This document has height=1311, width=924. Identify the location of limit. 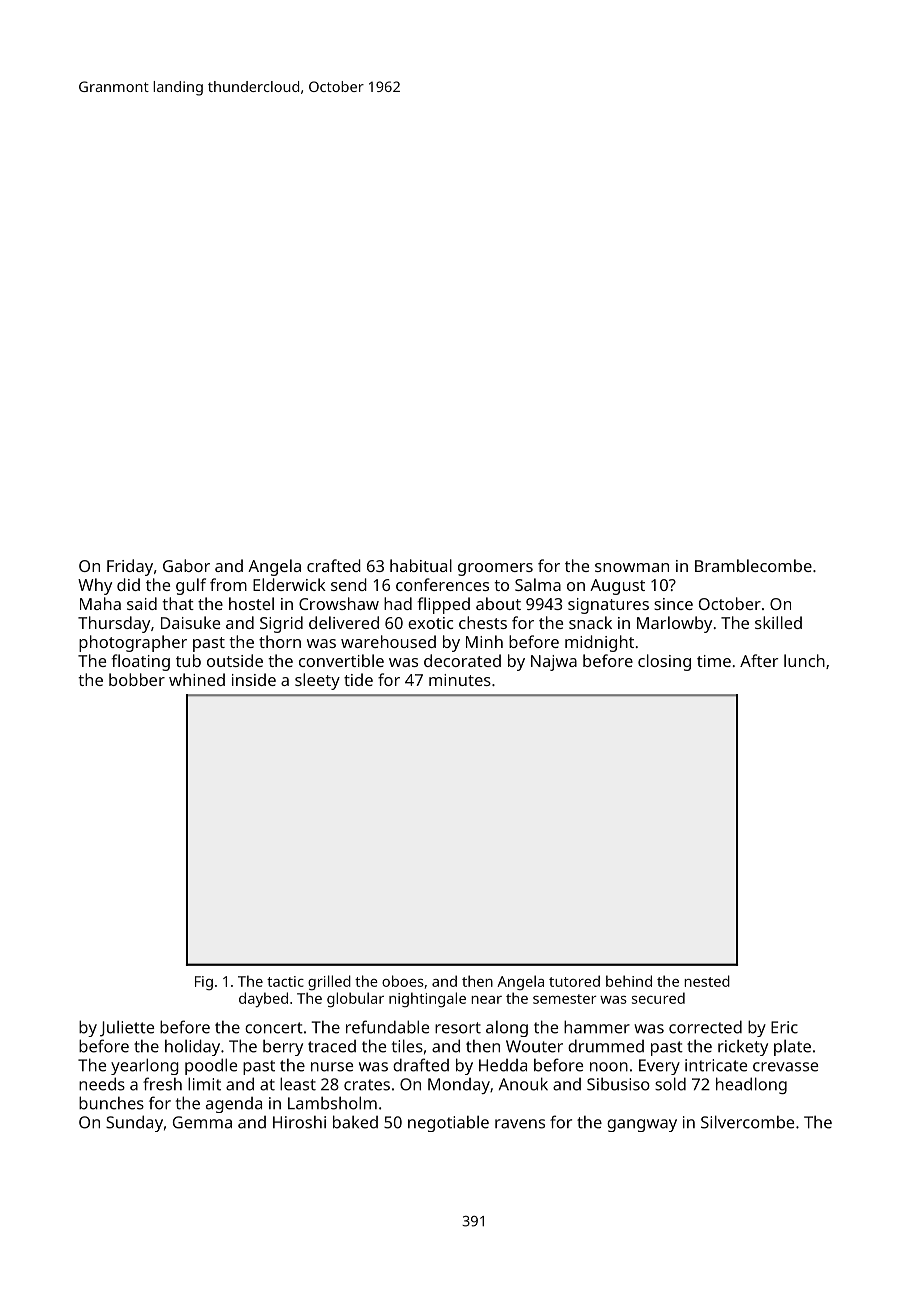
(204, 1084).
